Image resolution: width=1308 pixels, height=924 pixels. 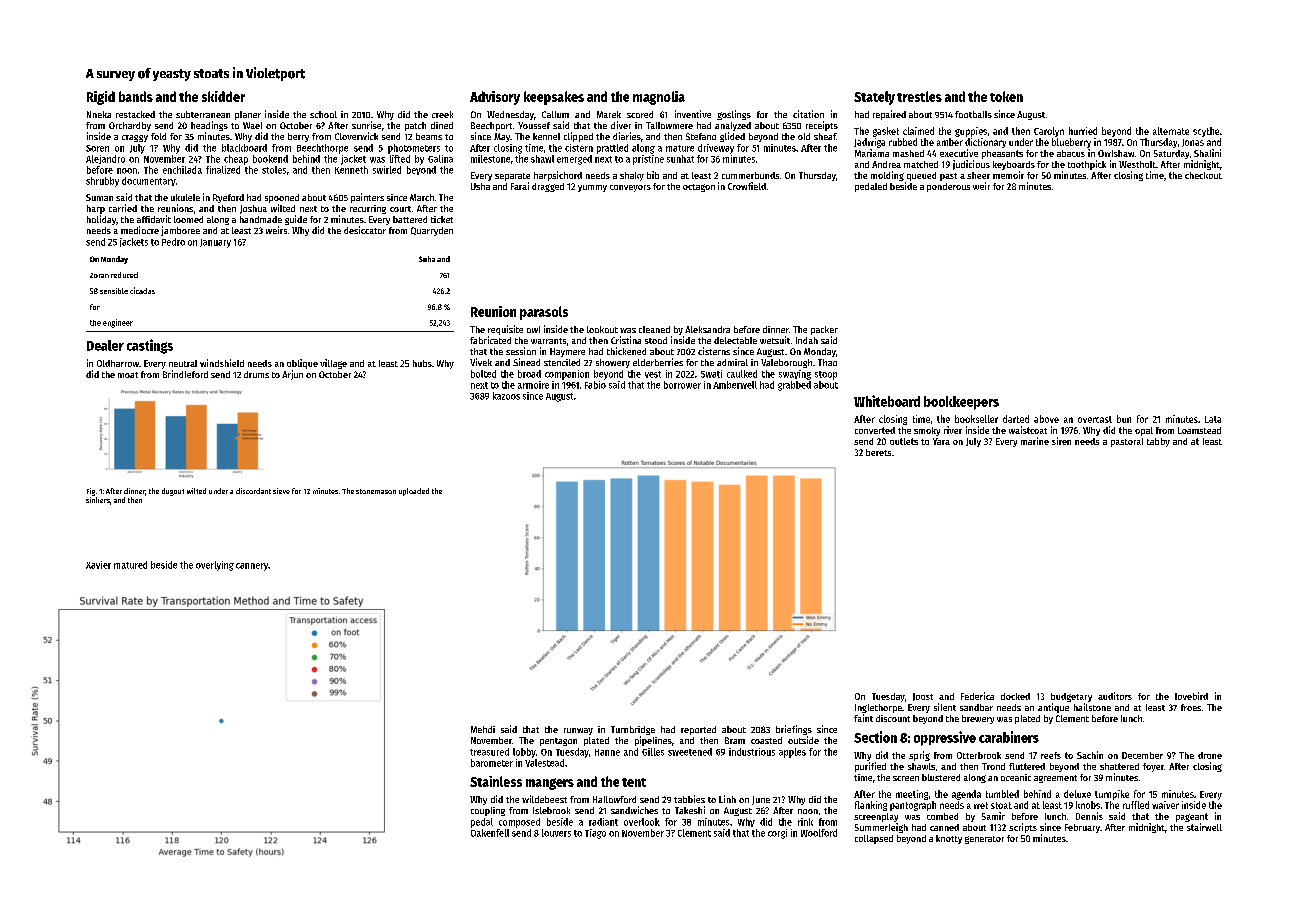 What do you see at coordinates (878, 708) in the screenshot?
I see `Inglethorpe` at bounding box center [878, 708].
